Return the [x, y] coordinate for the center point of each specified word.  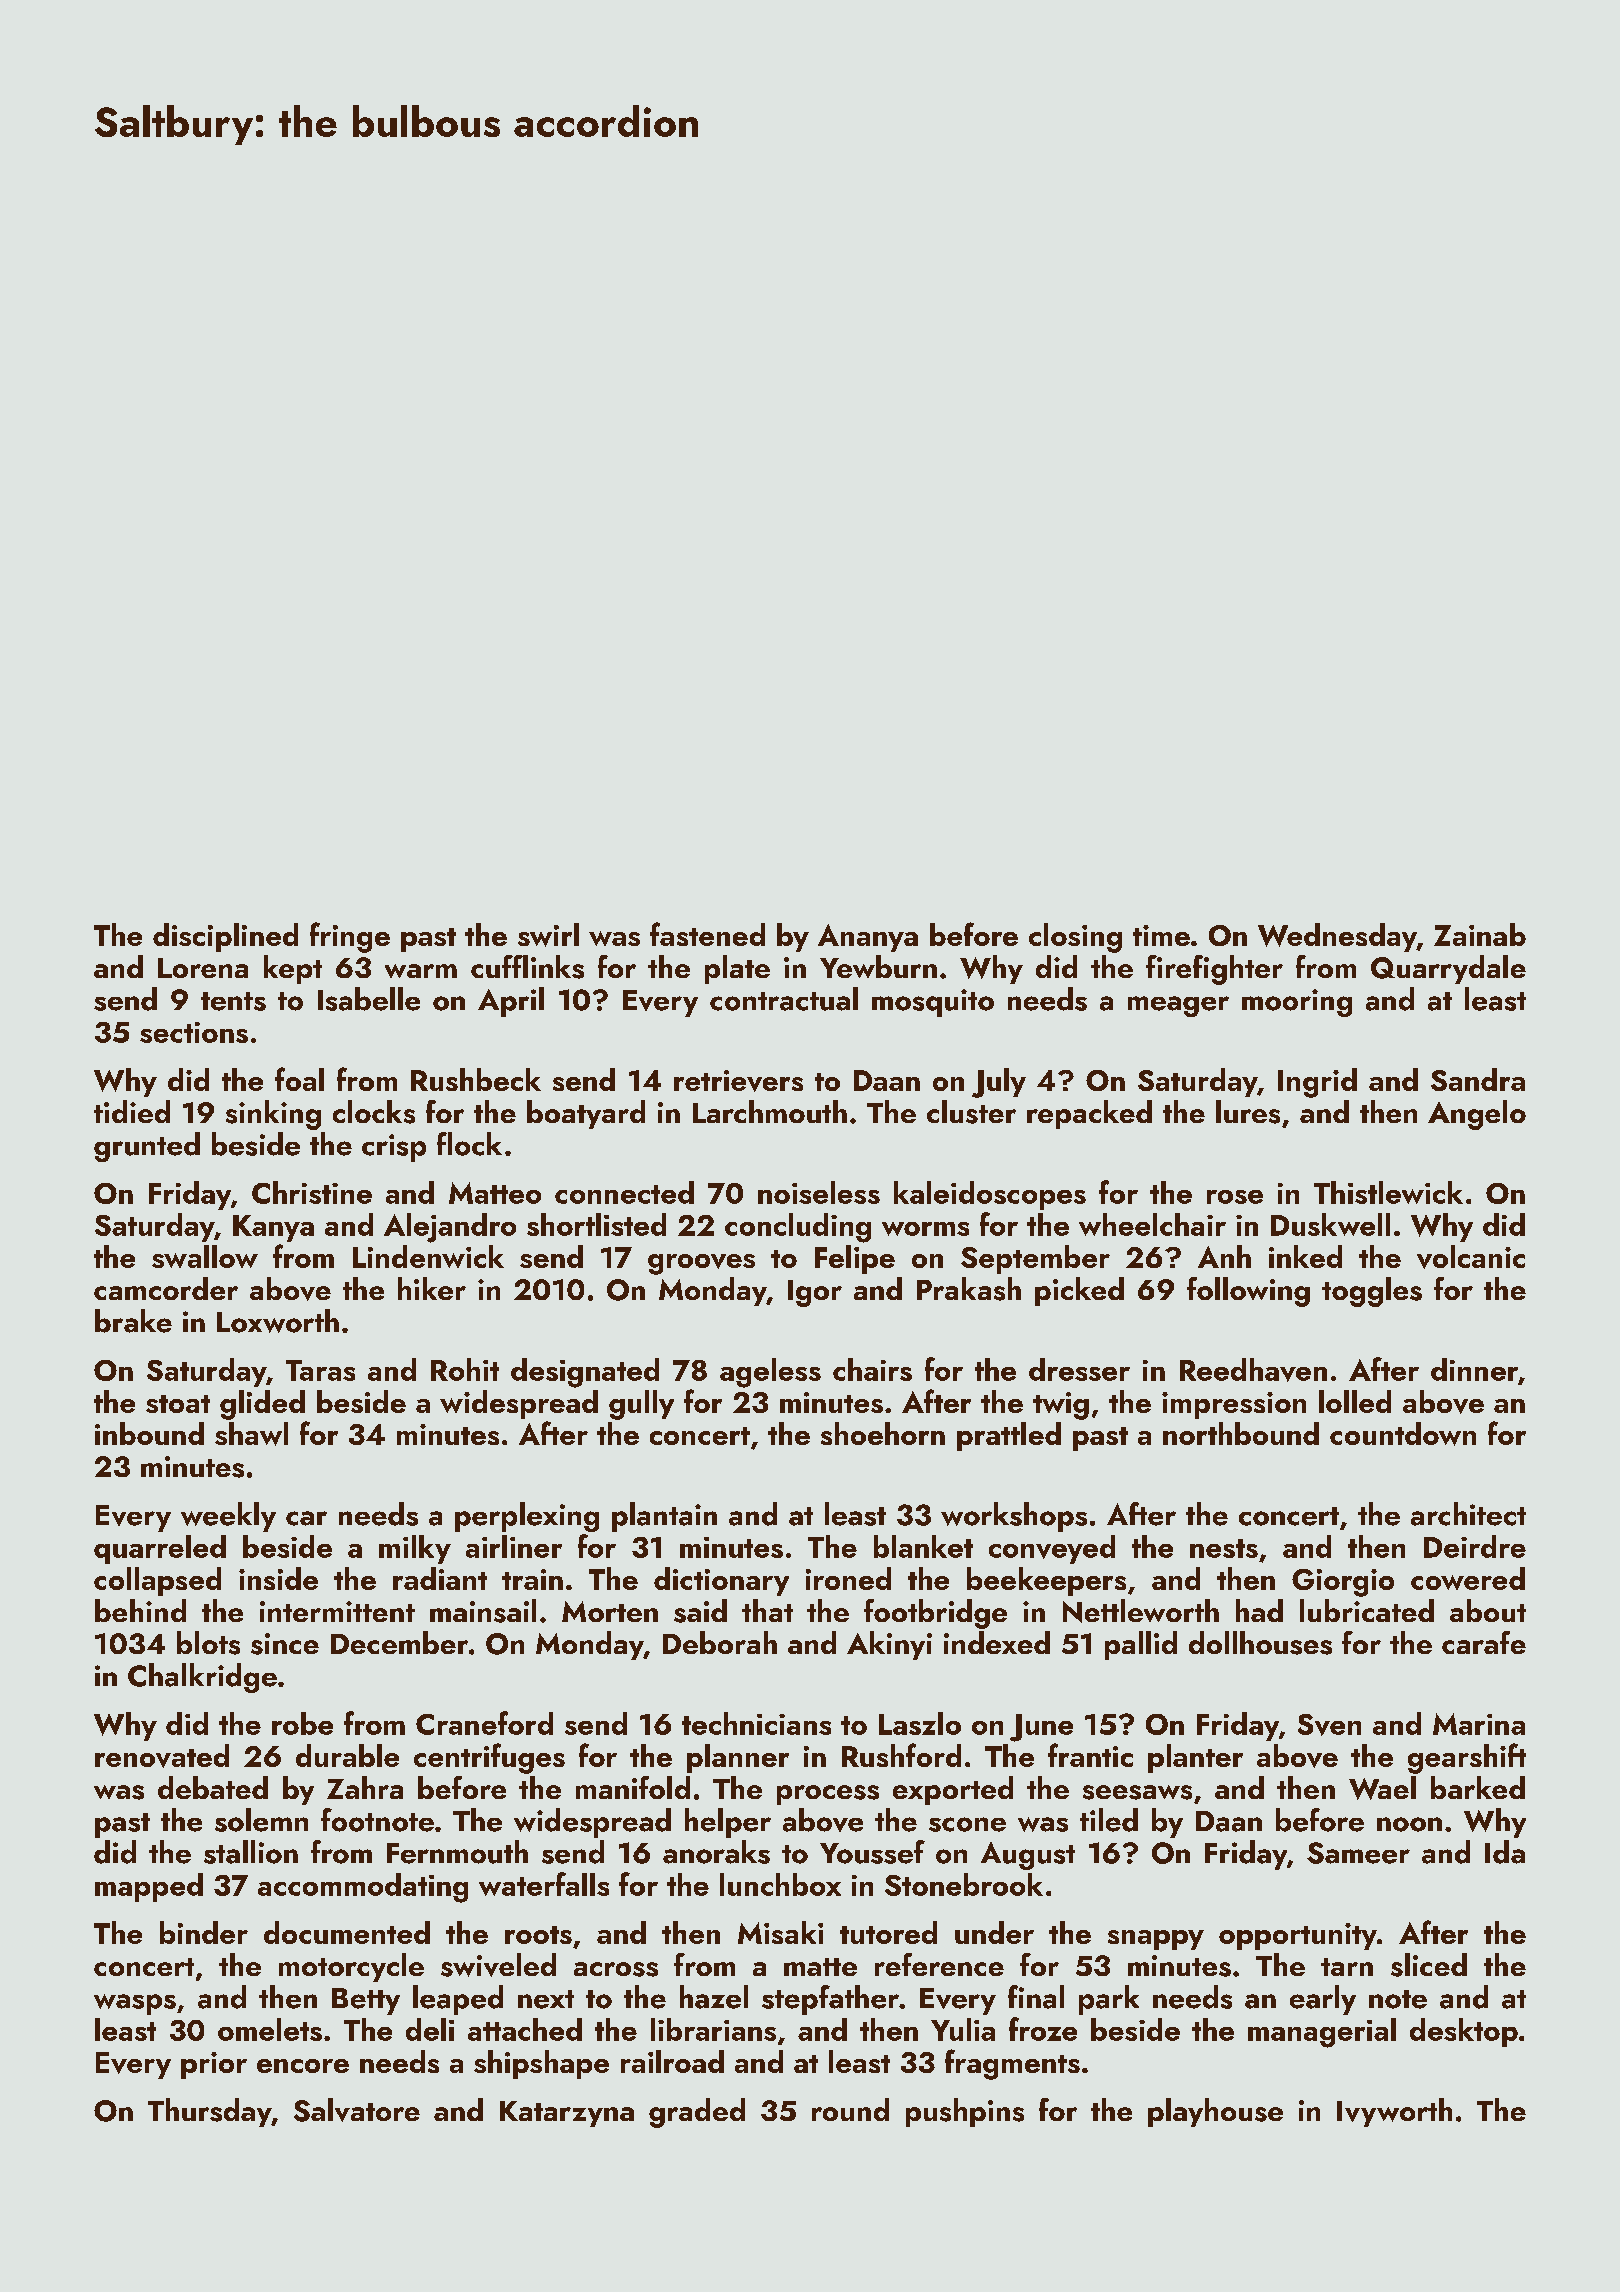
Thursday [209, 2112]
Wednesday [1337, 937]
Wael [1382, 1788]
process [828, 1795]
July [999, 1083]
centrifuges [489, 1758]
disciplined [225, 937]
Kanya [273, 1228]
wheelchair [1152, 1224]
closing [1075, 938]
